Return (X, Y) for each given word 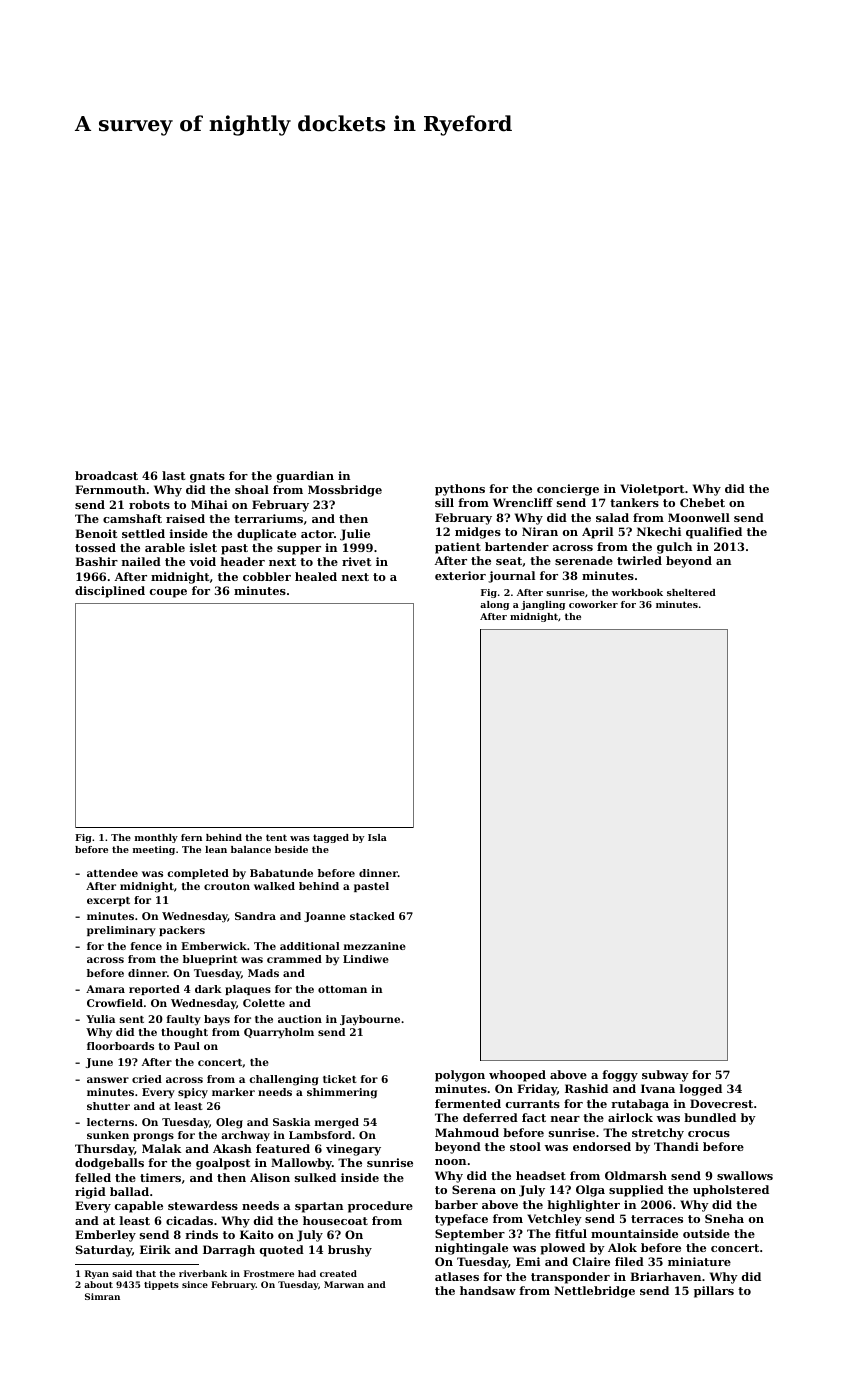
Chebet (702, 502)
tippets (161, 1285)
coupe (168, 593)
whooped (517, 1076)
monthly (156, 838)
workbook (637, 592)
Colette (264, 1003)
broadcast (106, 475)
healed (316, 576)
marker (233, 1092)
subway (665, 1076)
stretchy (658, 1134)
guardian (305, 477)
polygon (460, 1076)
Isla (377, 837)
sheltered (691, 592)
